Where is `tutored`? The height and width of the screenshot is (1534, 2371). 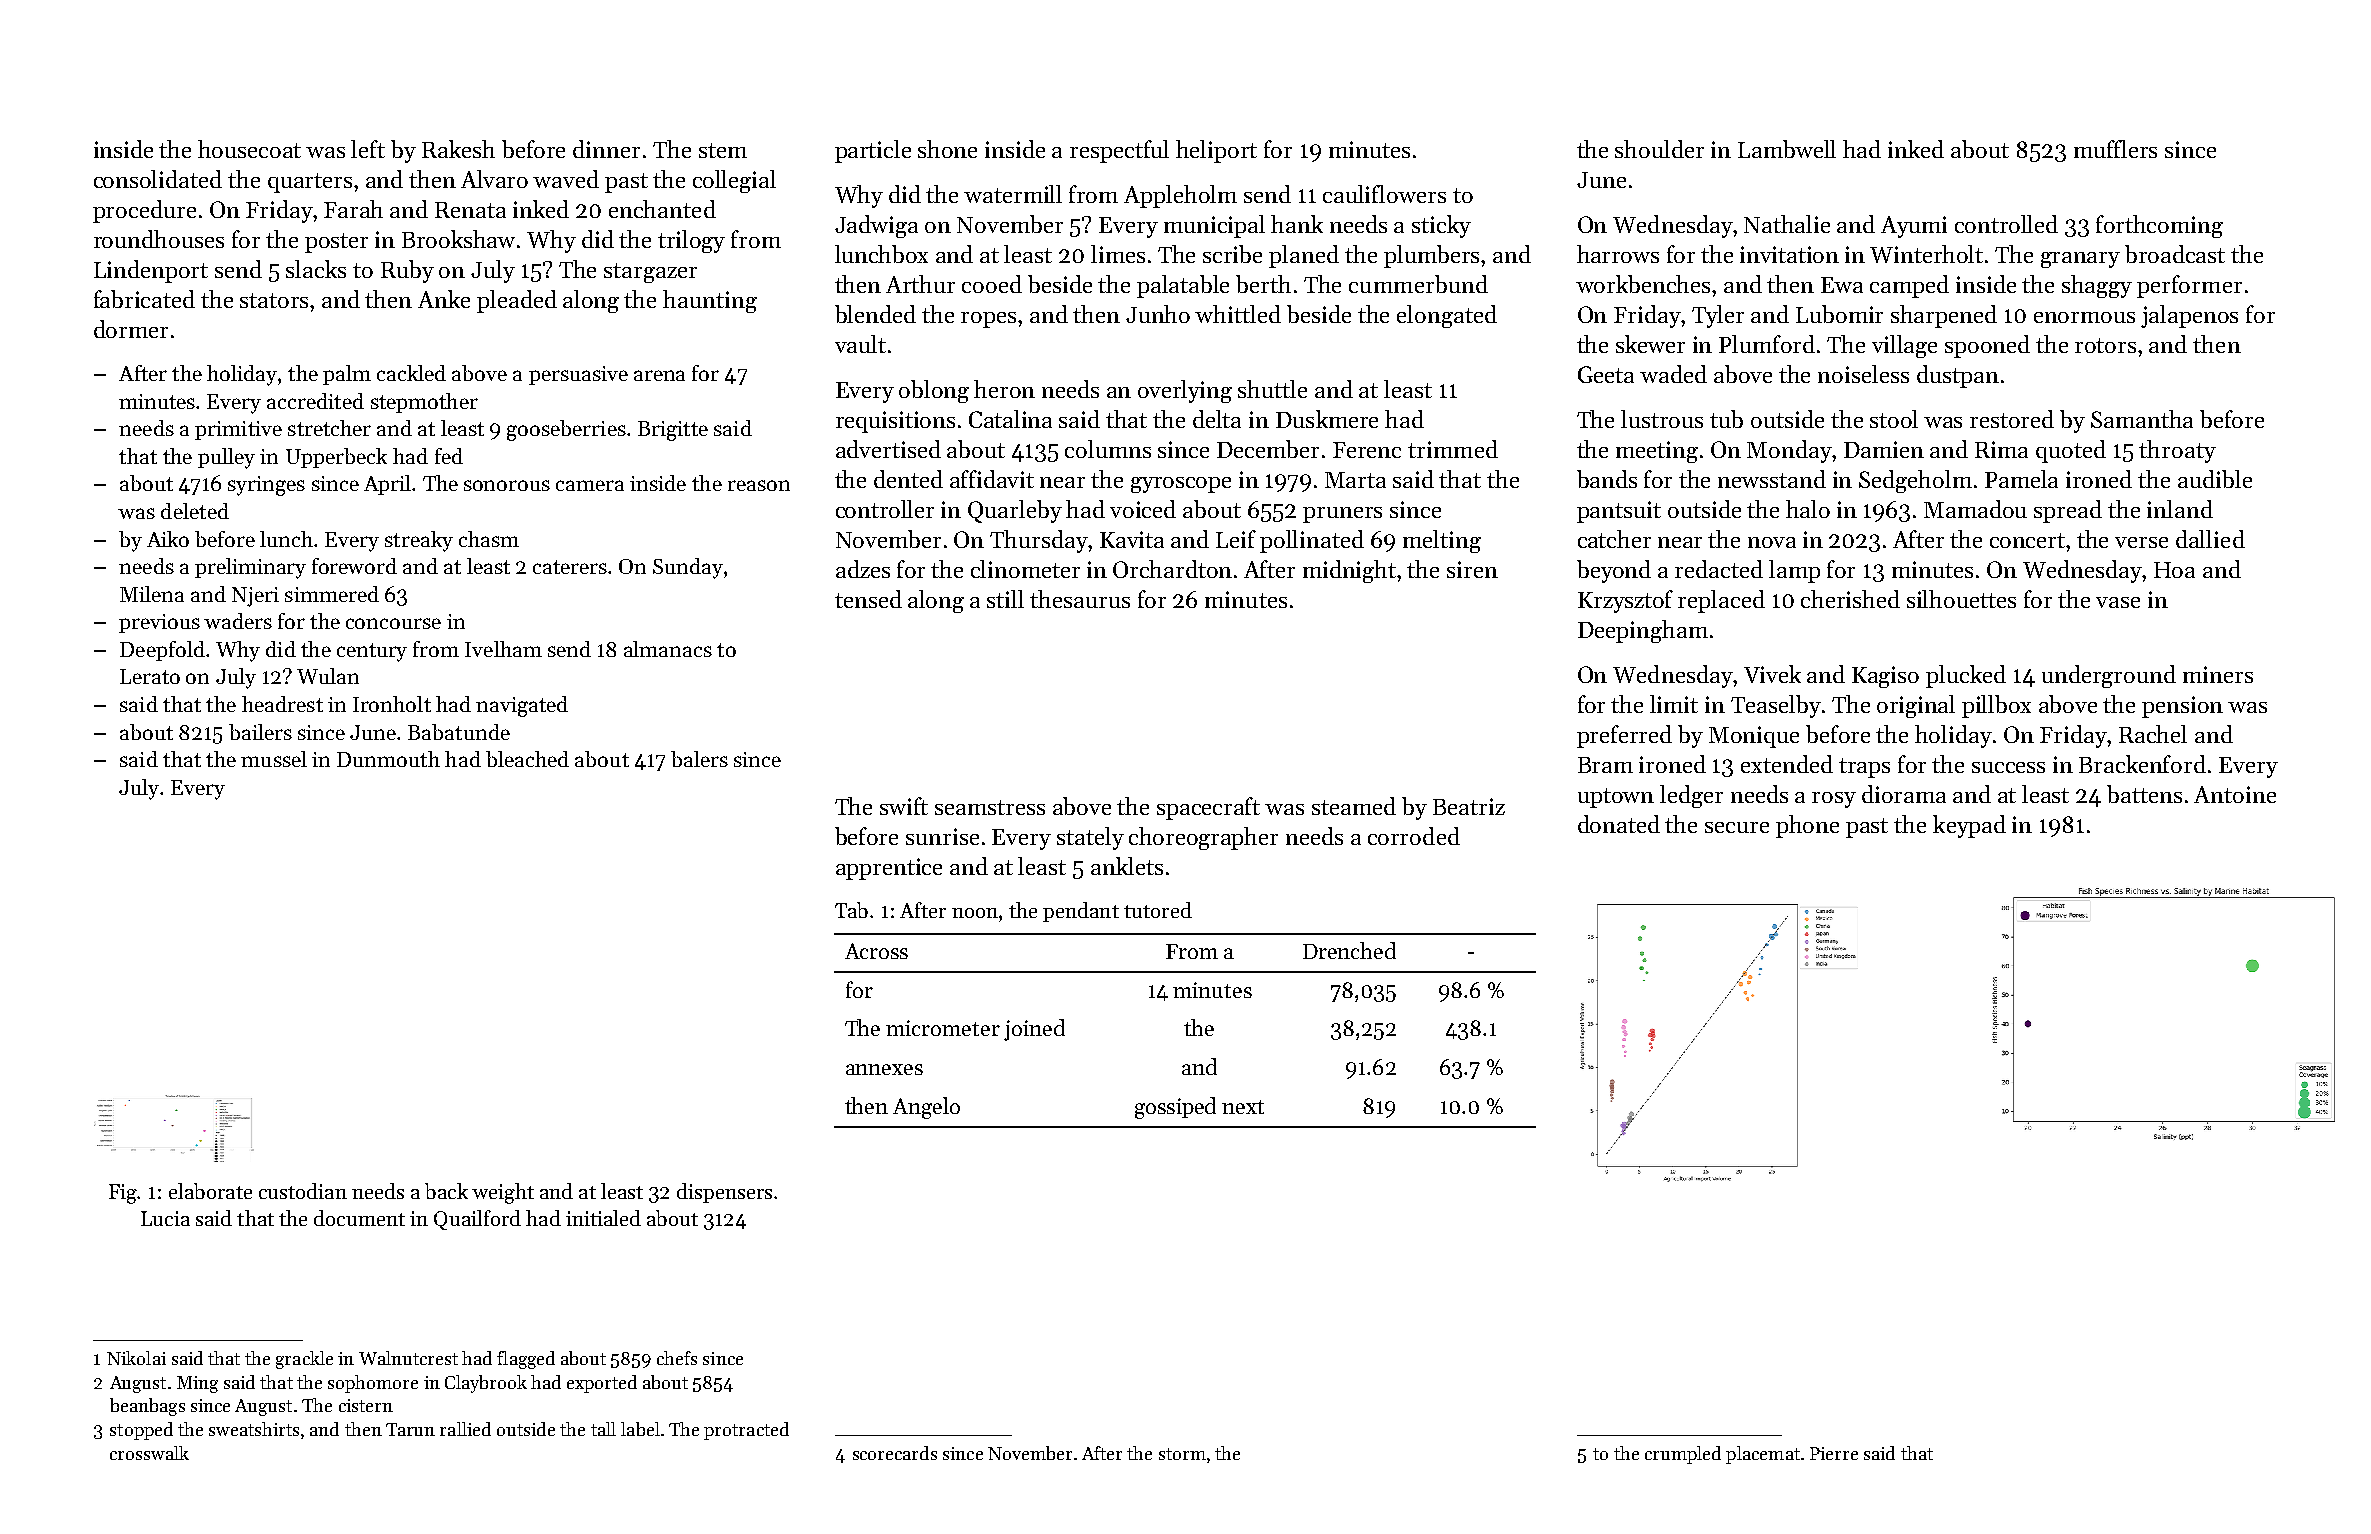 tutored is located at coordinates (1158, 910).
